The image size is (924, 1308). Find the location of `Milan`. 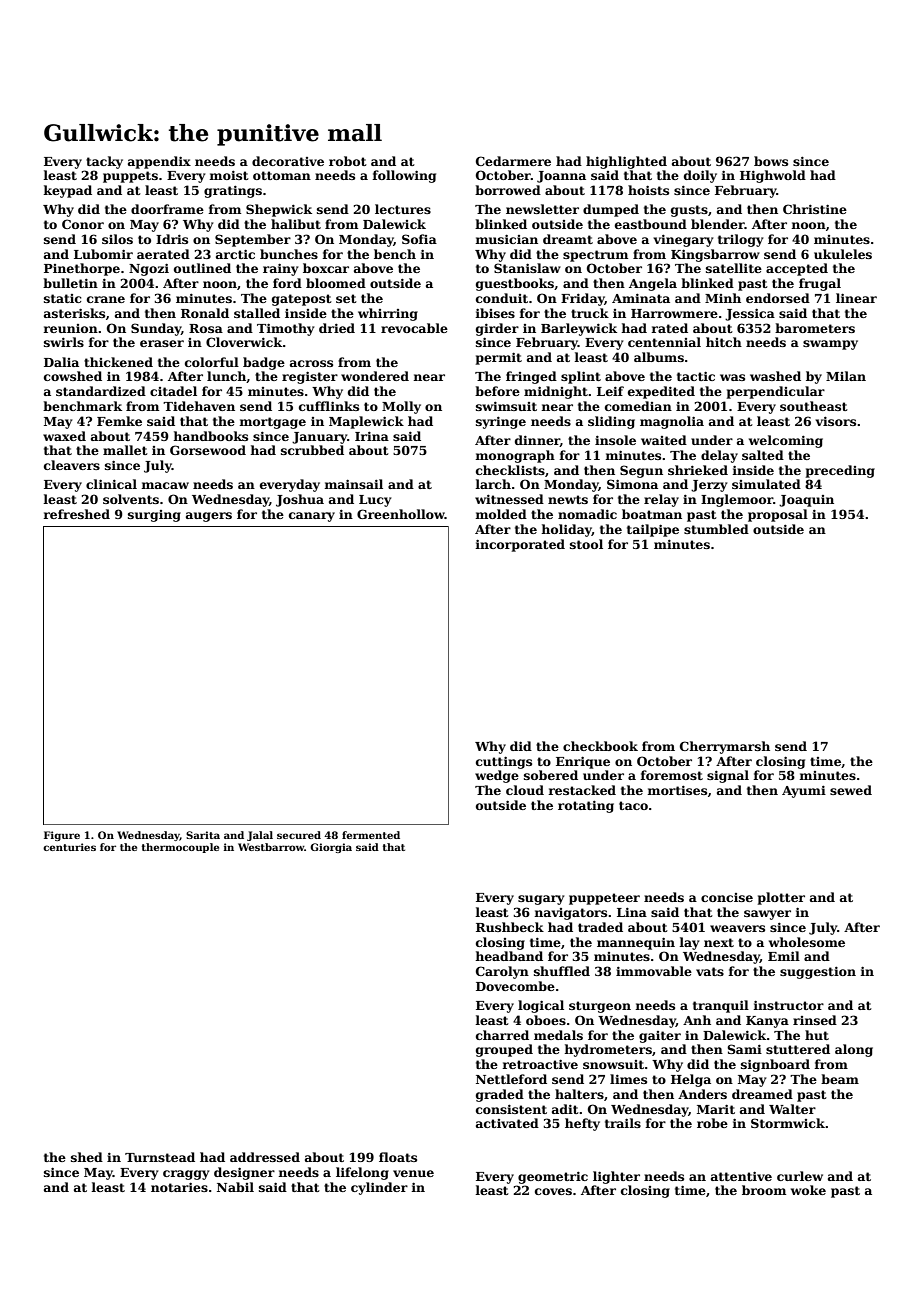

Milan is located at coordinates (846, 376).
